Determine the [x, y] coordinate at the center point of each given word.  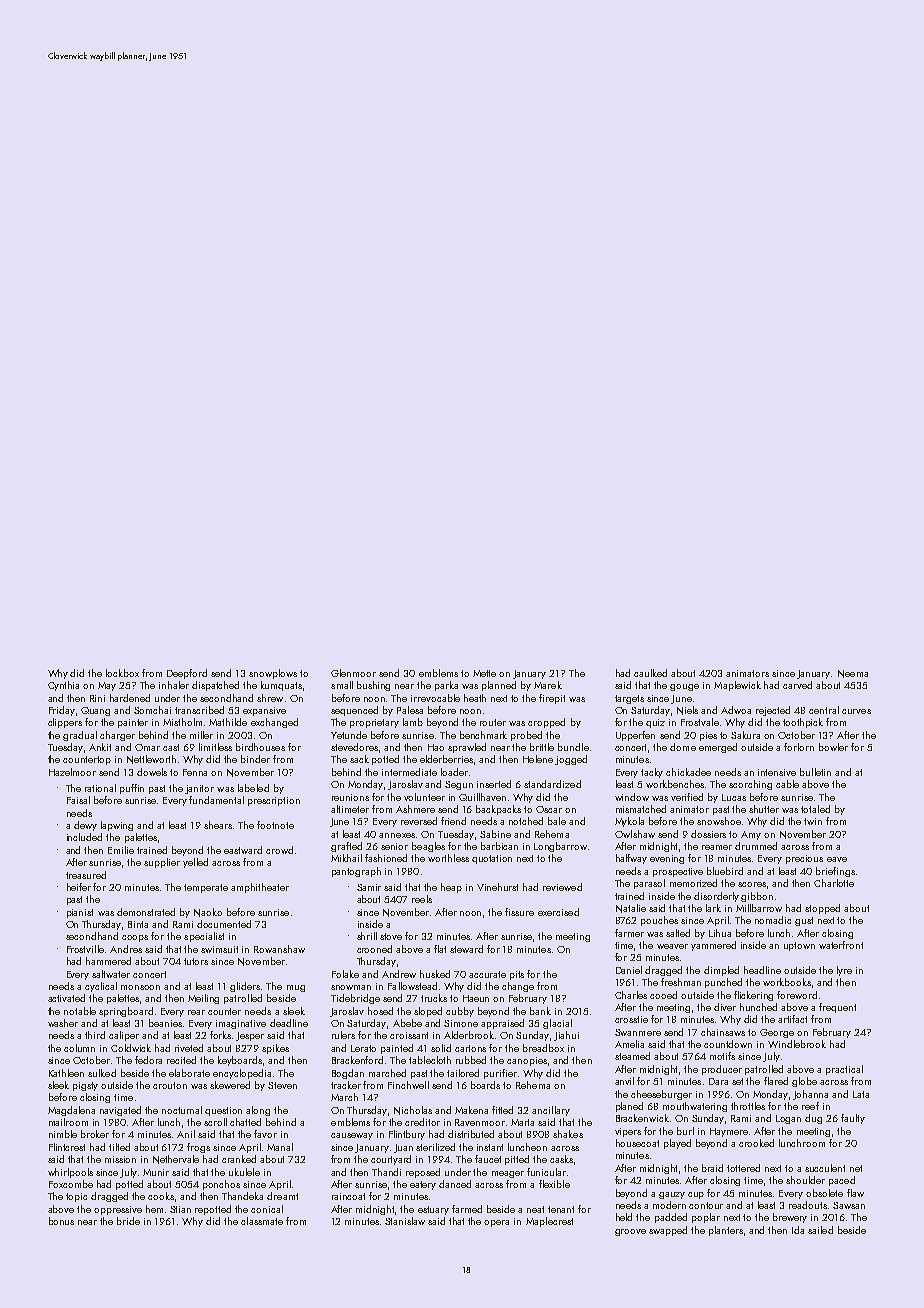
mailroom [68, 1122]
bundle [573, 747]
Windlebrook [797, 1044]
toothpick [803, 723]
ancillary [551, 1111]
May [107, 686]
